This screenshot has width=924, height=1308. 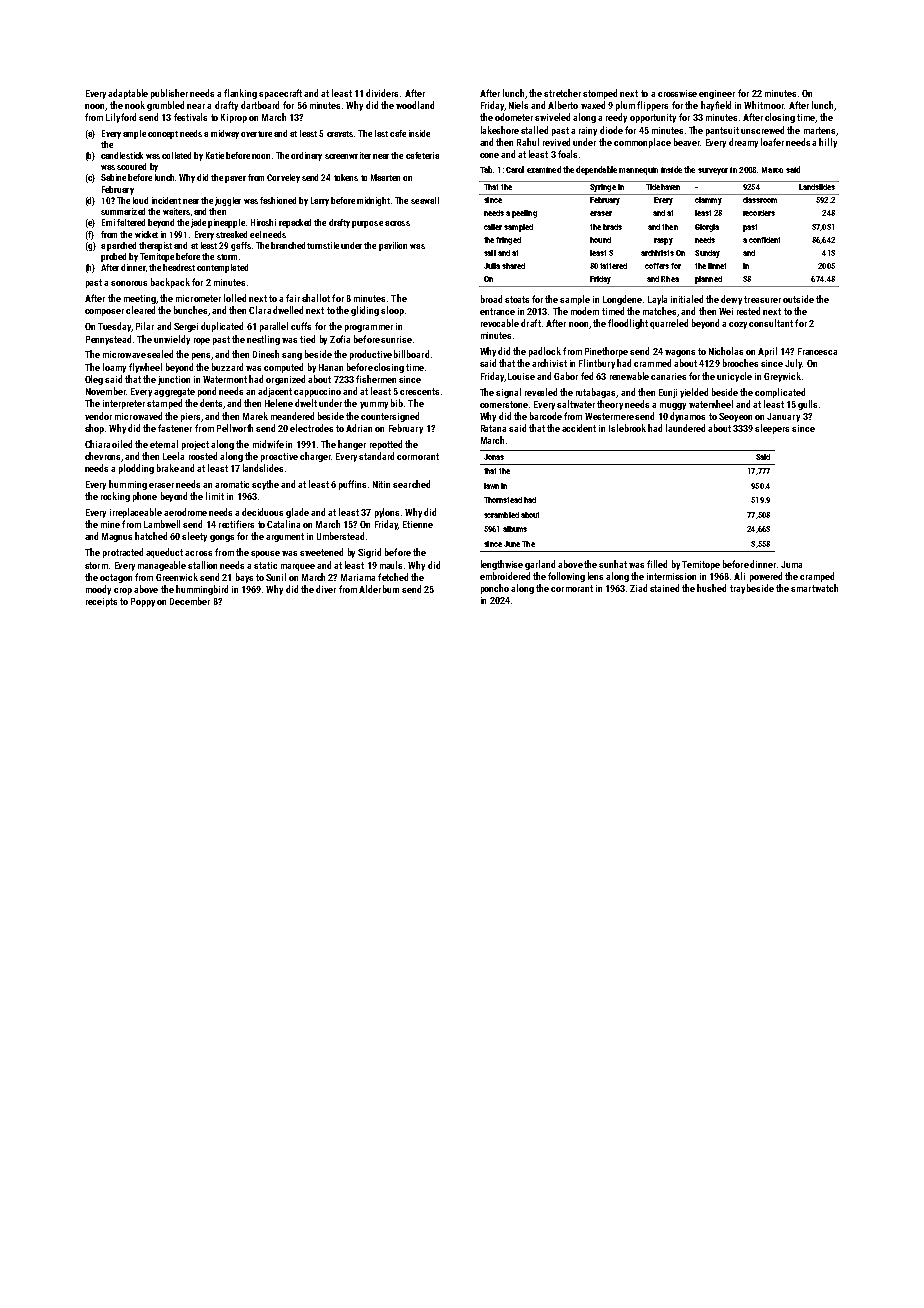 I want to click on fetched, so click(x=393, y=577).
